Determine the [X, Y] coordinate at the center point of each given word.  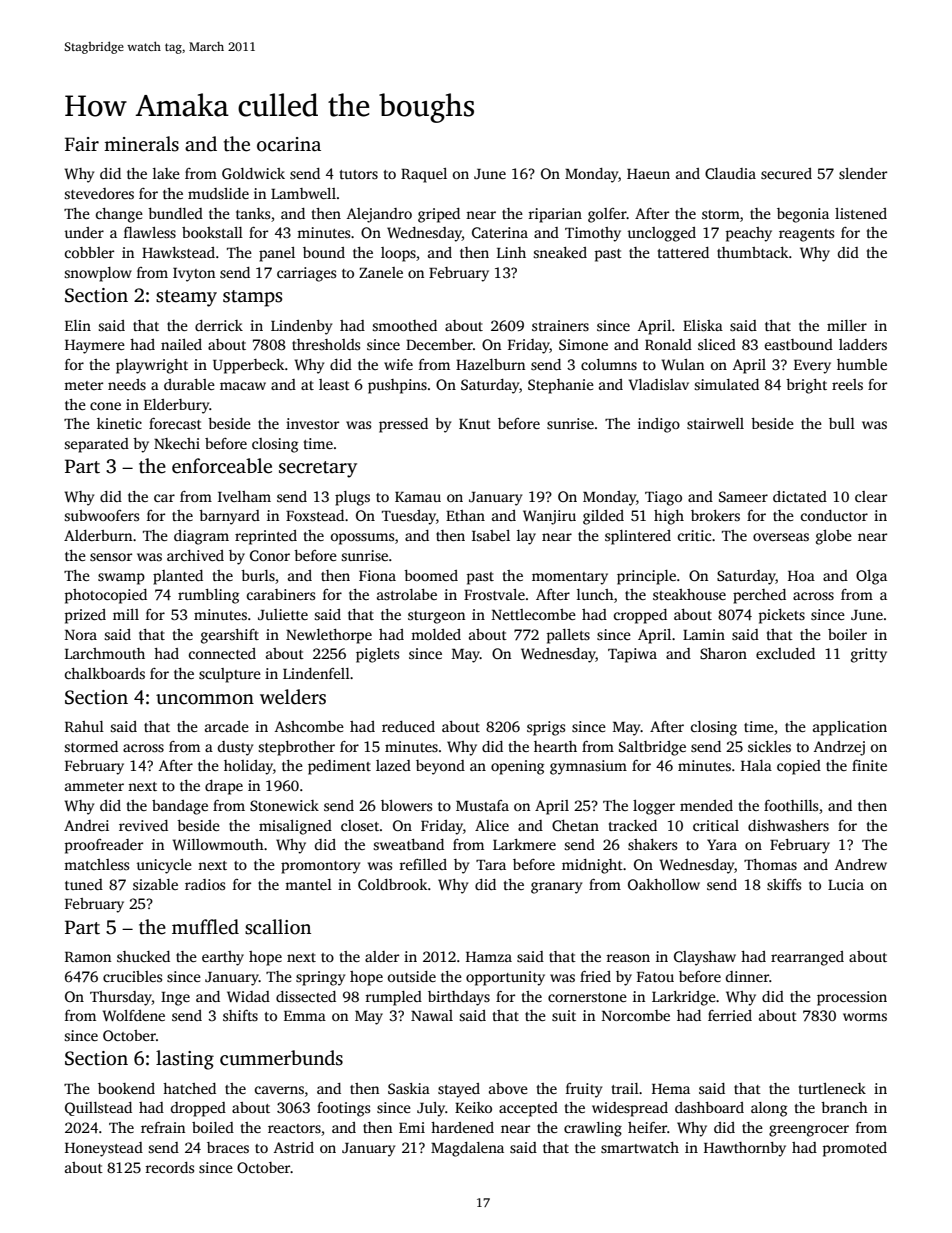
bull [842, 423]
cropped [640, 616]
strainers [560, 325]
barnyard [229, 517]
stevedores [99, 193]
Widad [248, 996]
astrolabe [407, 594]
